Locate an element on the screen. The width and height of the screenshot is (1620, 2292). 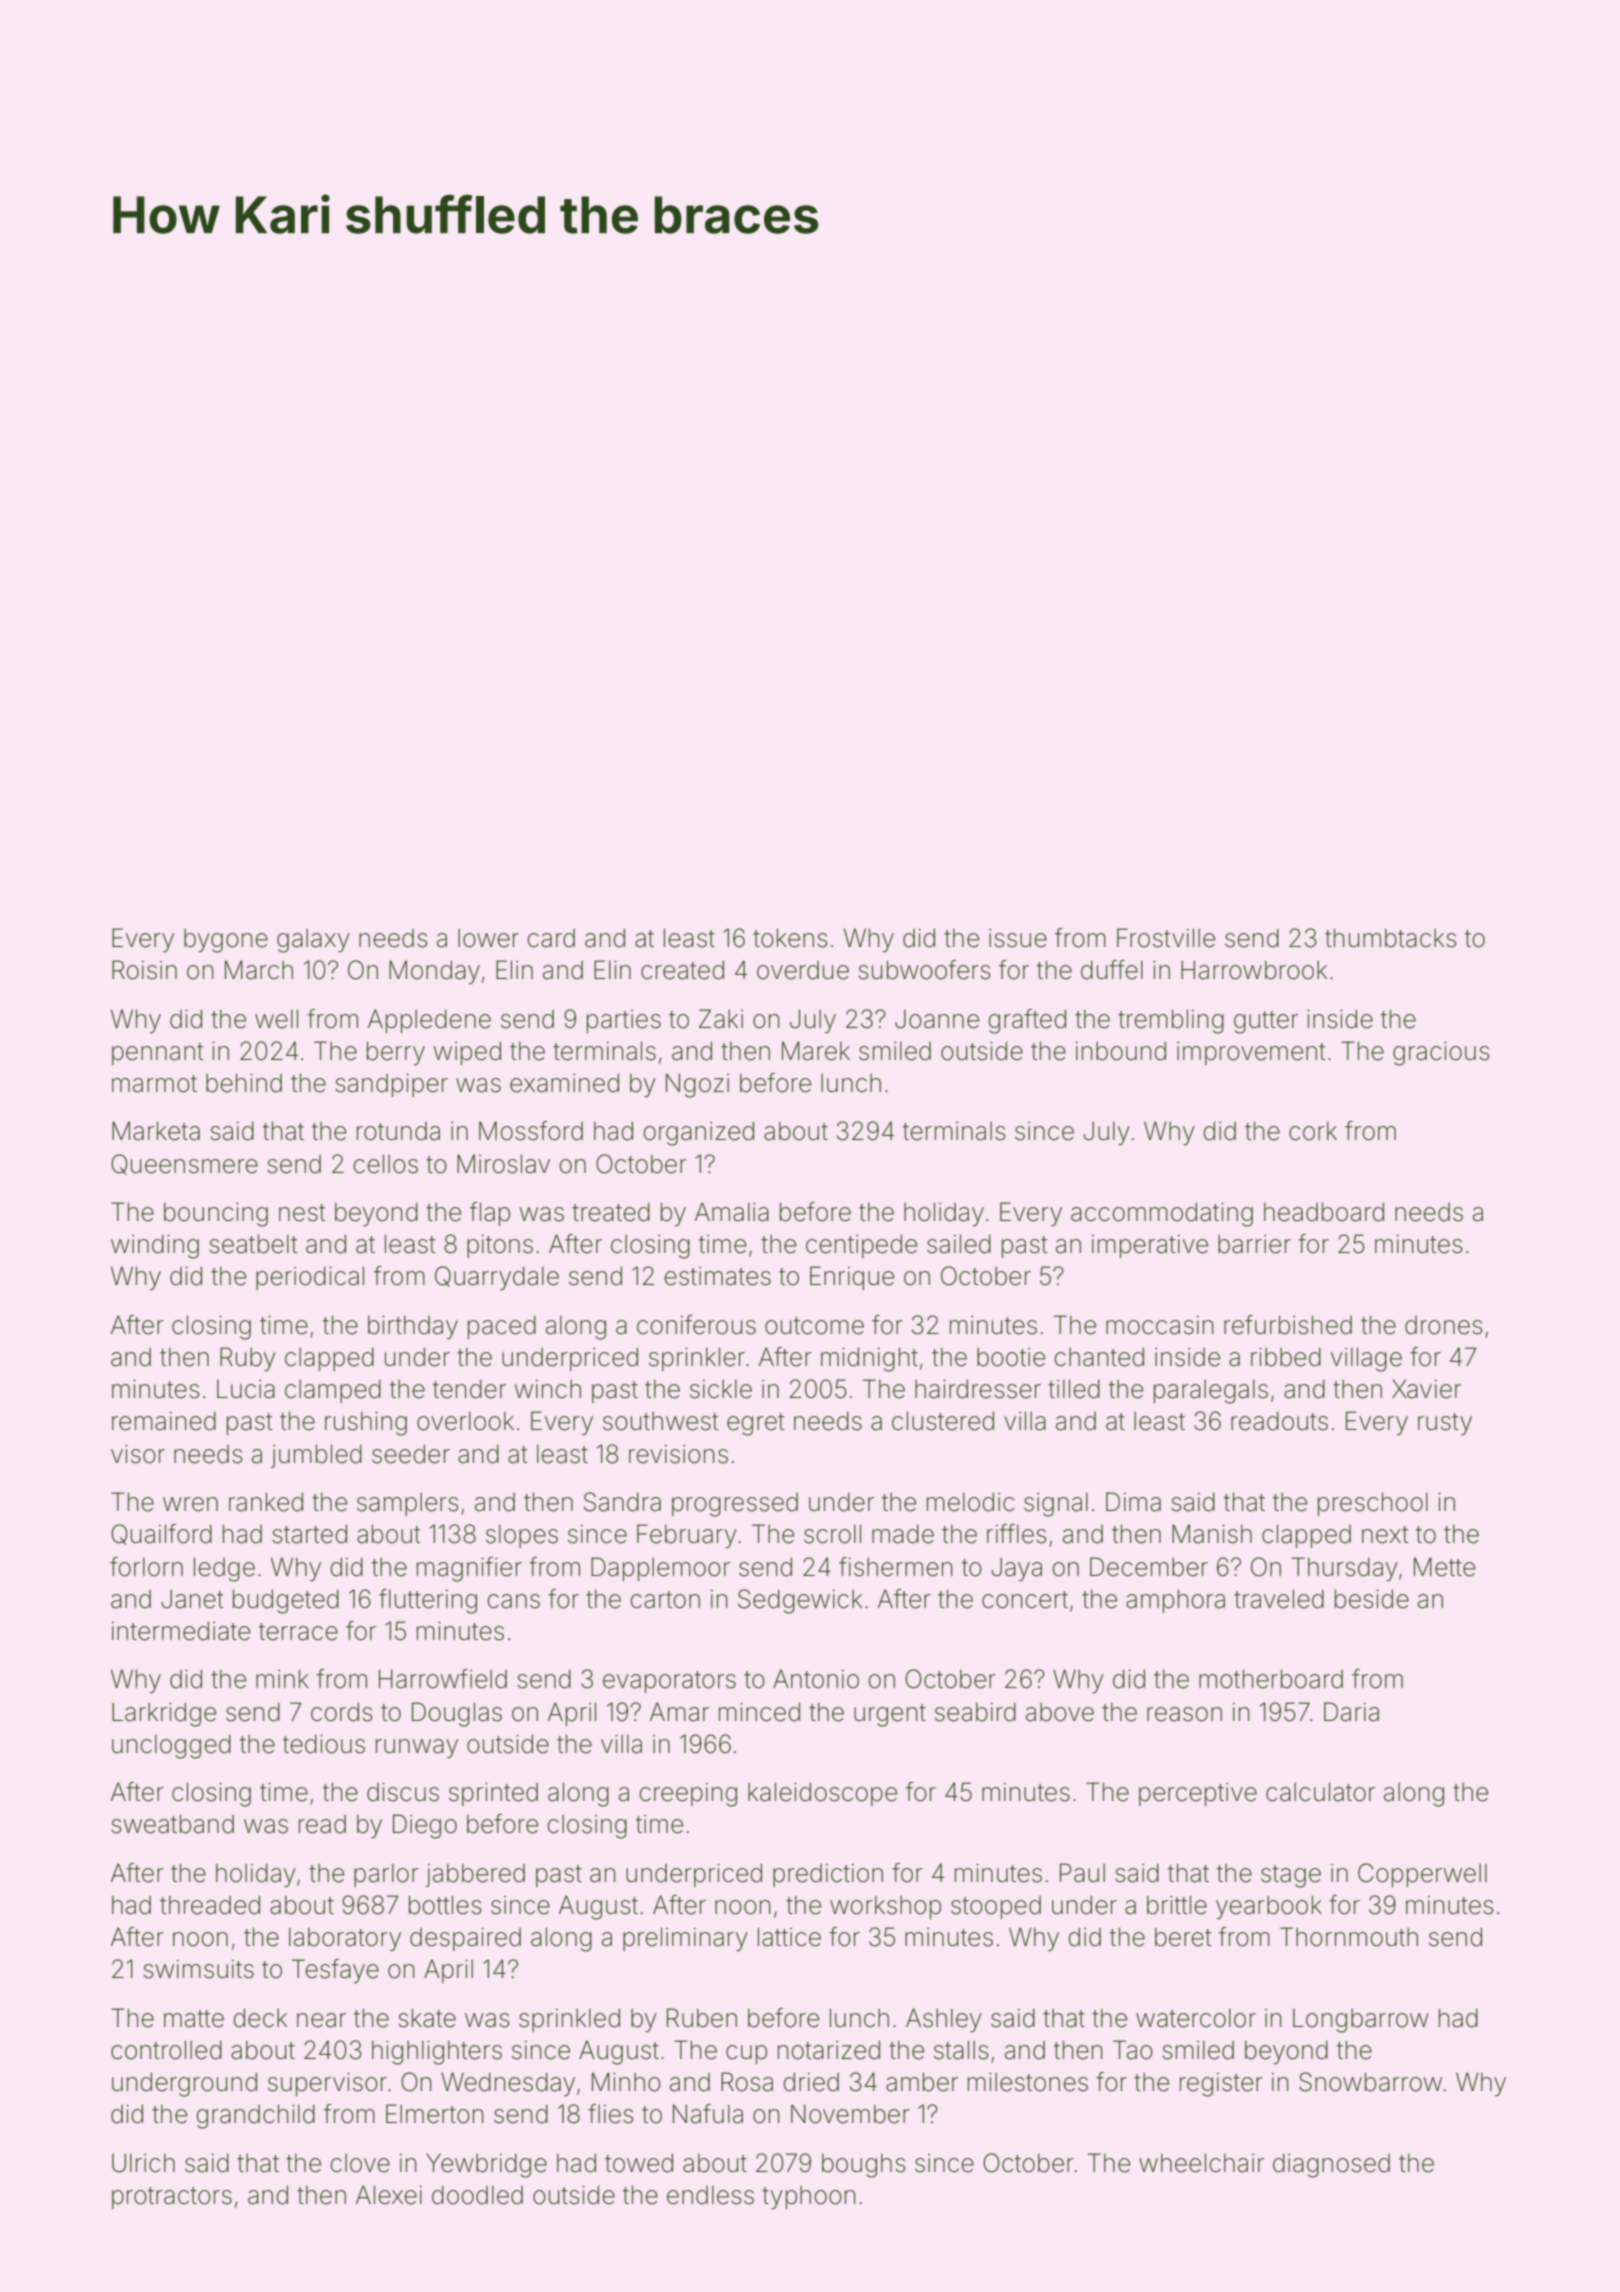
sweatband is located at coordinates (172, 1824).
